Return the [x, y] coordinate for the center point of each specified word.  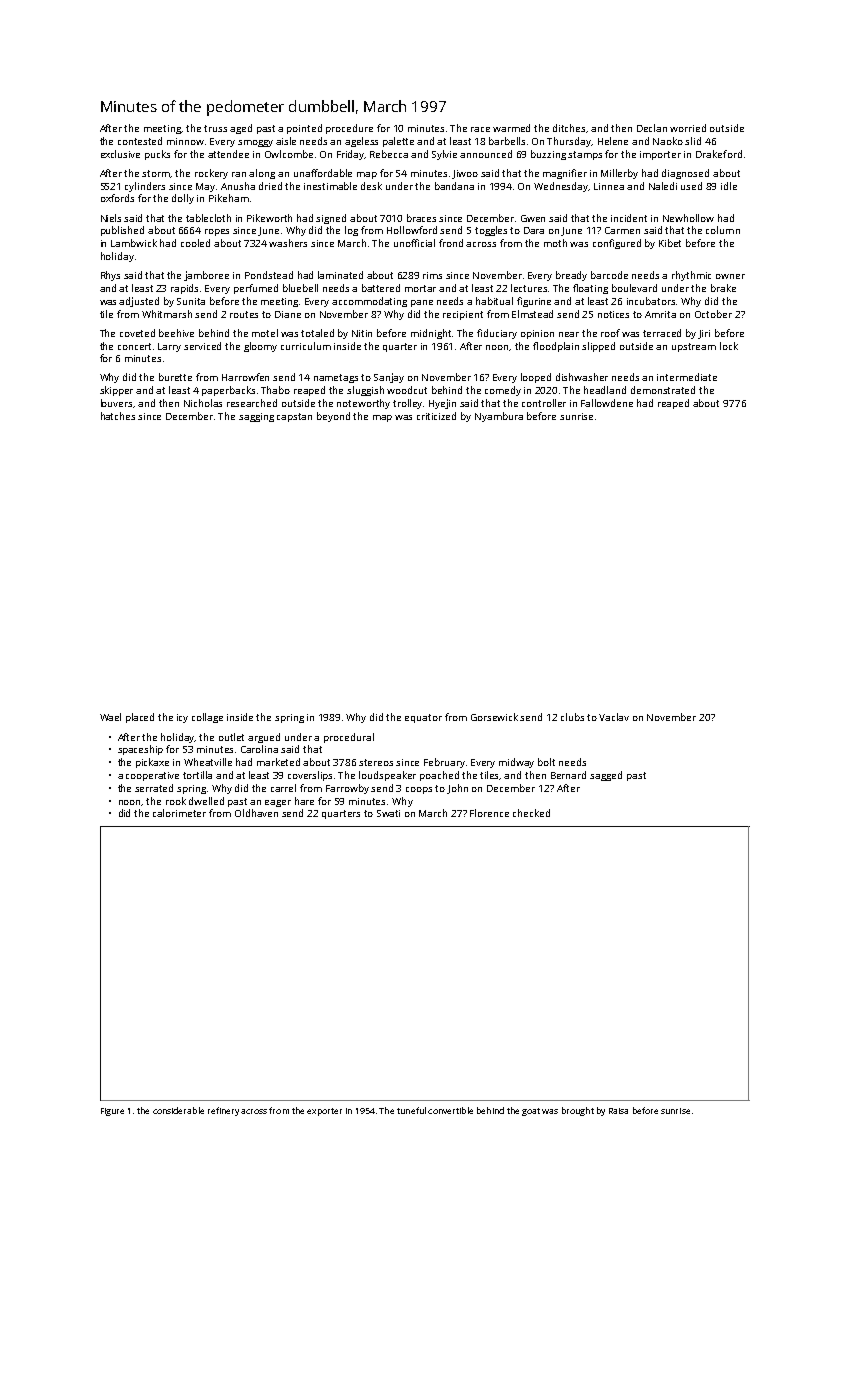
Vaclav [614, 717]
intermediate [687, 377]
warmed [511, 128]
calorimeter [179, 813]
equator [423, 718]
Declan [652, 128]
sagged [606, 776]
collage [207, 718]
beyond [333, 417]
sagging [256, 417]
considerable [178, 1110]
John [457, 789]
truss [215, 128]
